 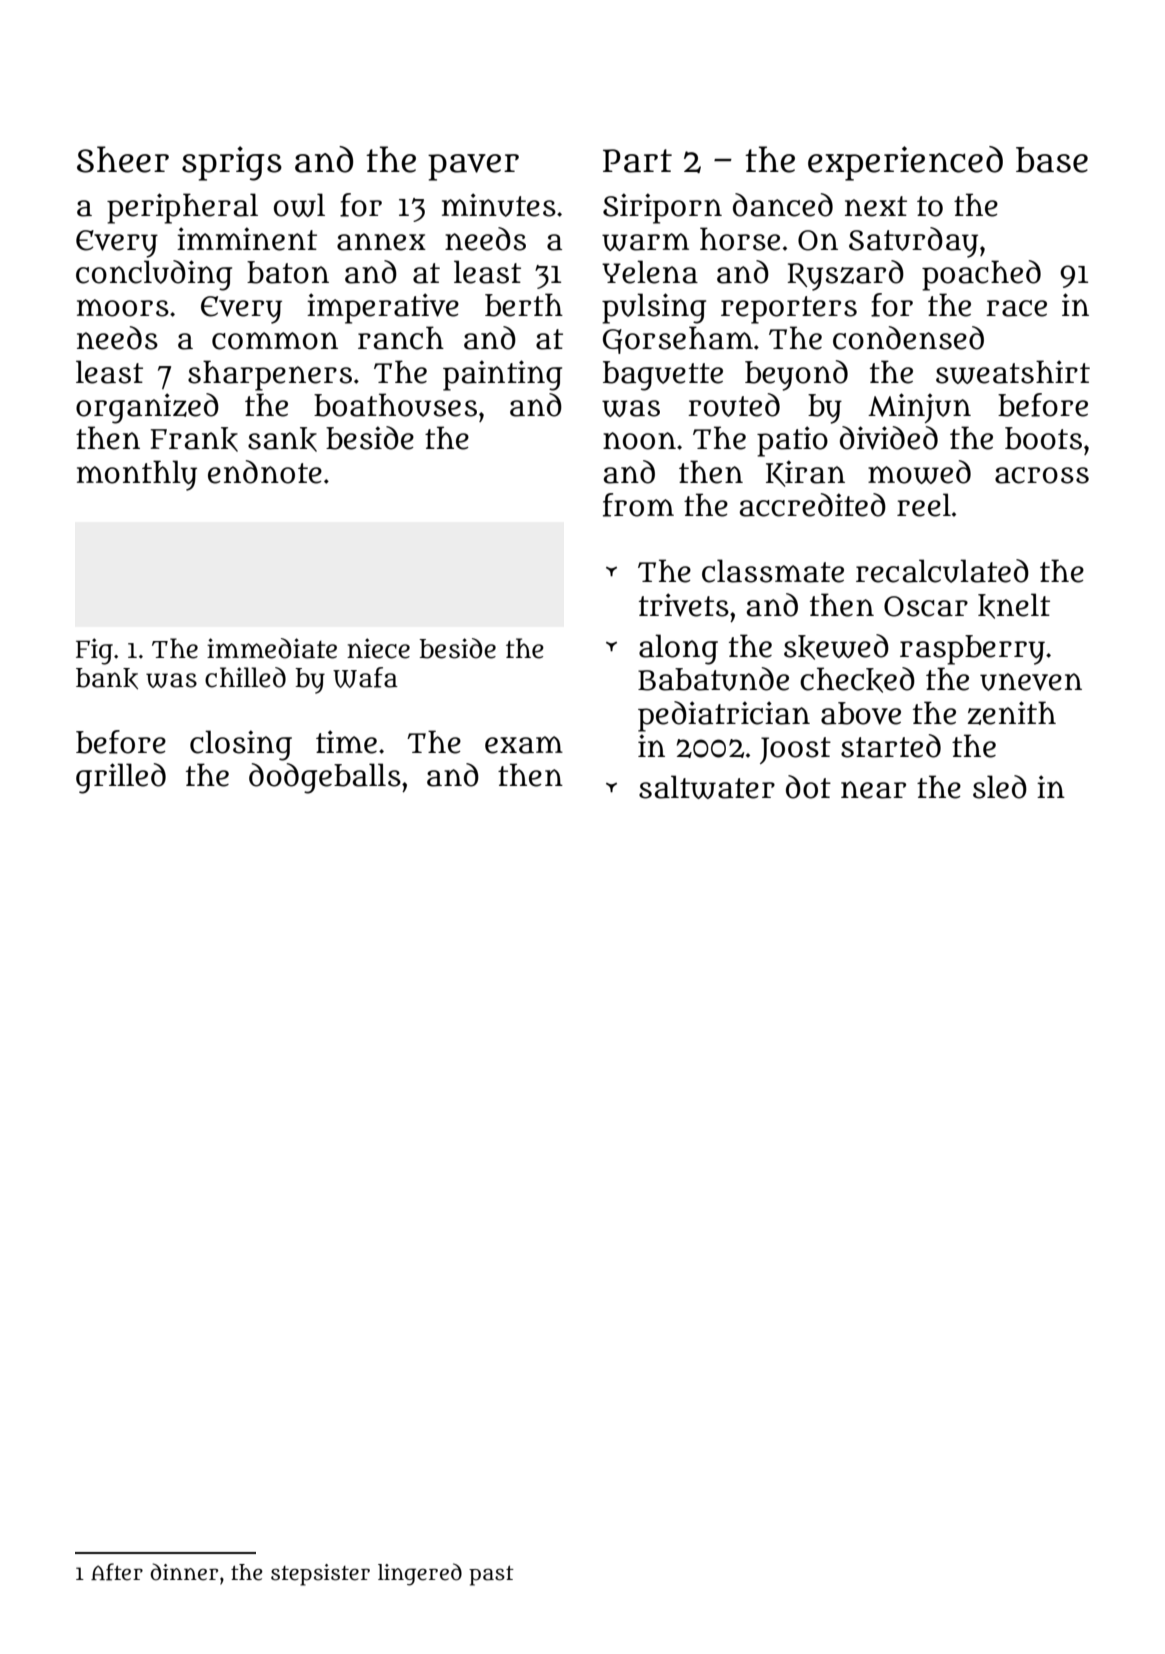 I want to click on patio, so click(x=792, y=441).
